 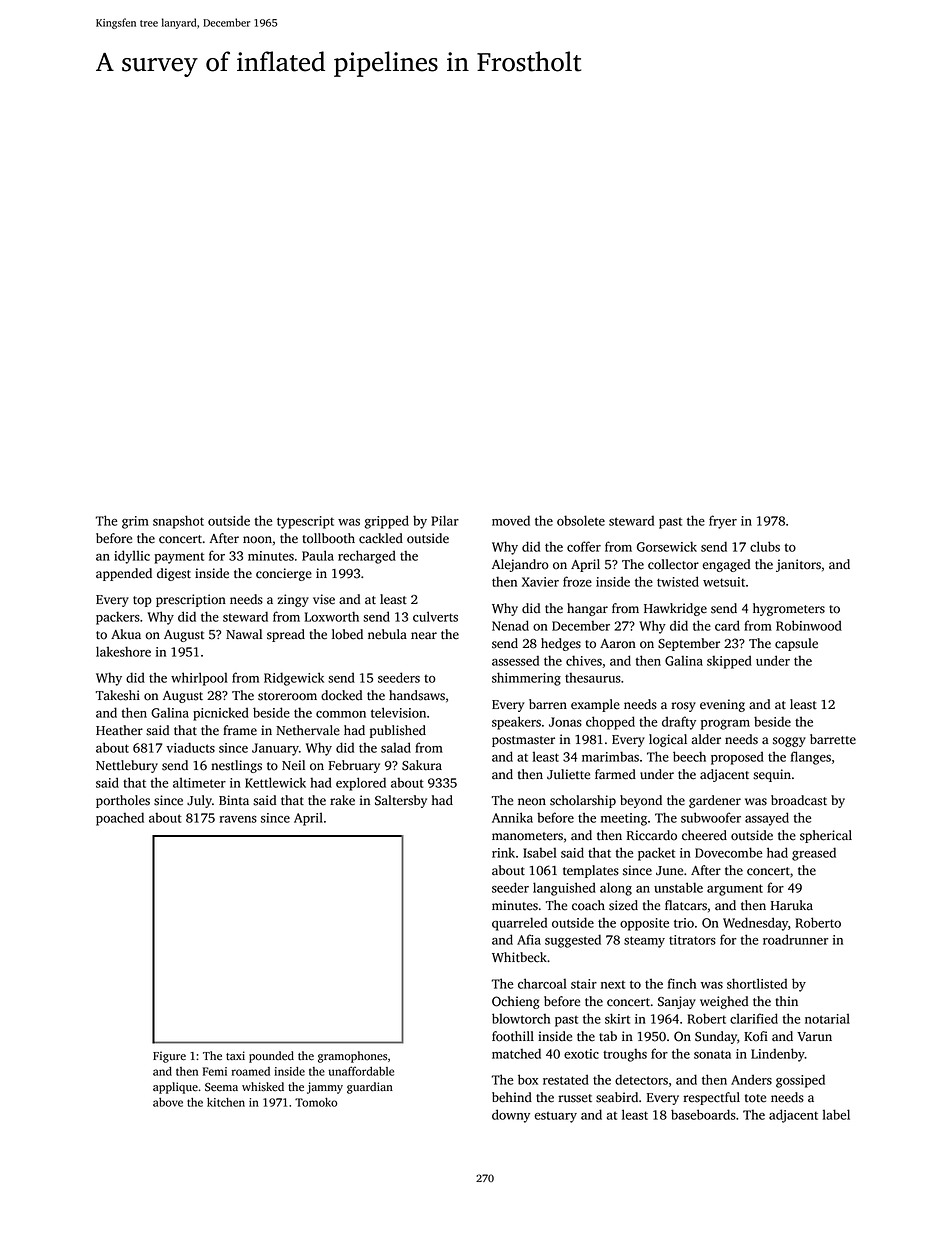 What do you see at coordinates (235, 1055) in the screenshot?
I see `taxi` at bounding box center [235, 1055].
